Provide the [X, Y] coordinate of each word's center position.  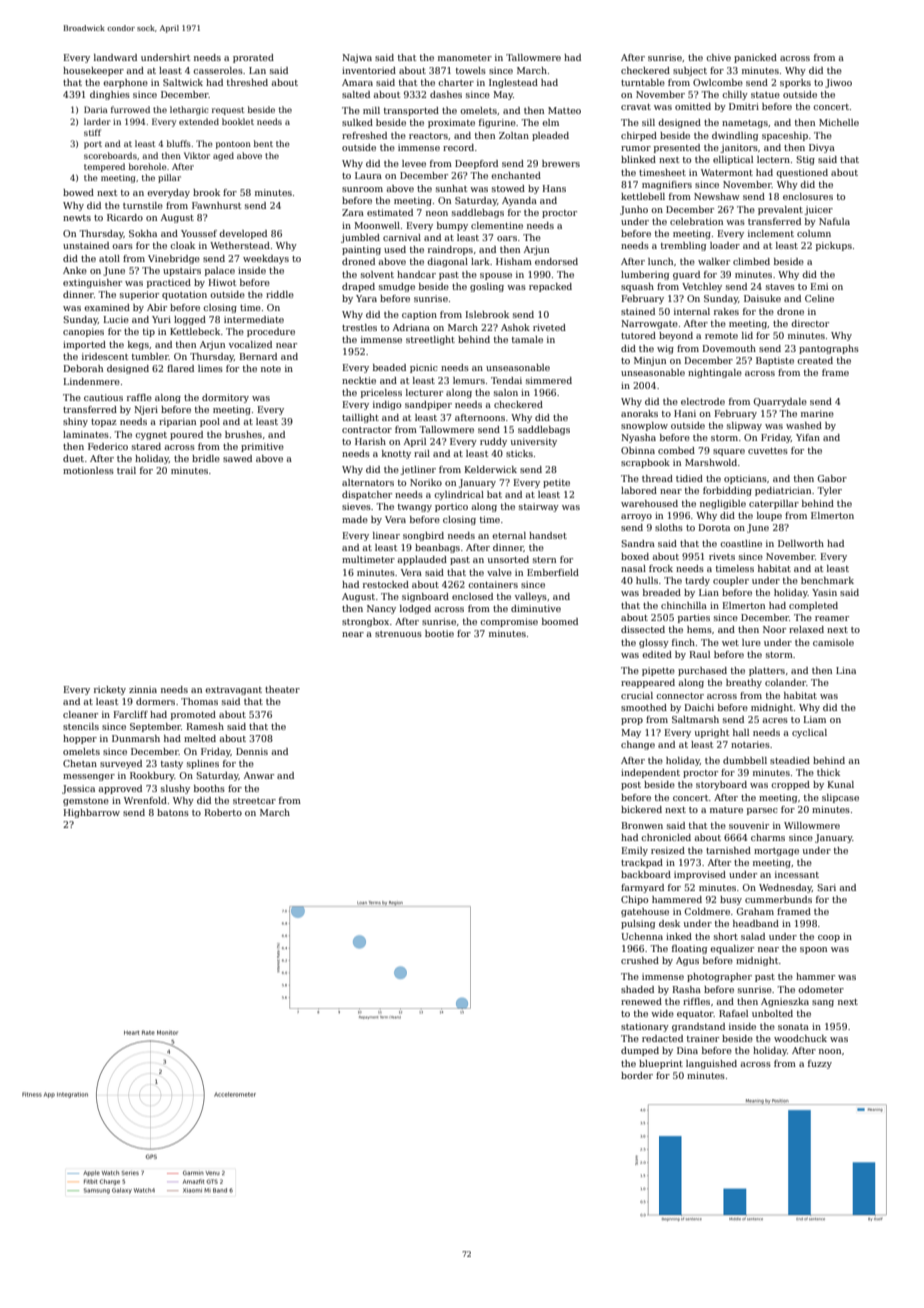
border [637, 1075]
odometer [821, 989]
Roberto [223, 812]
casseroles [218, 70]
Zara [353, 212]
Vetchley [702, 287]
